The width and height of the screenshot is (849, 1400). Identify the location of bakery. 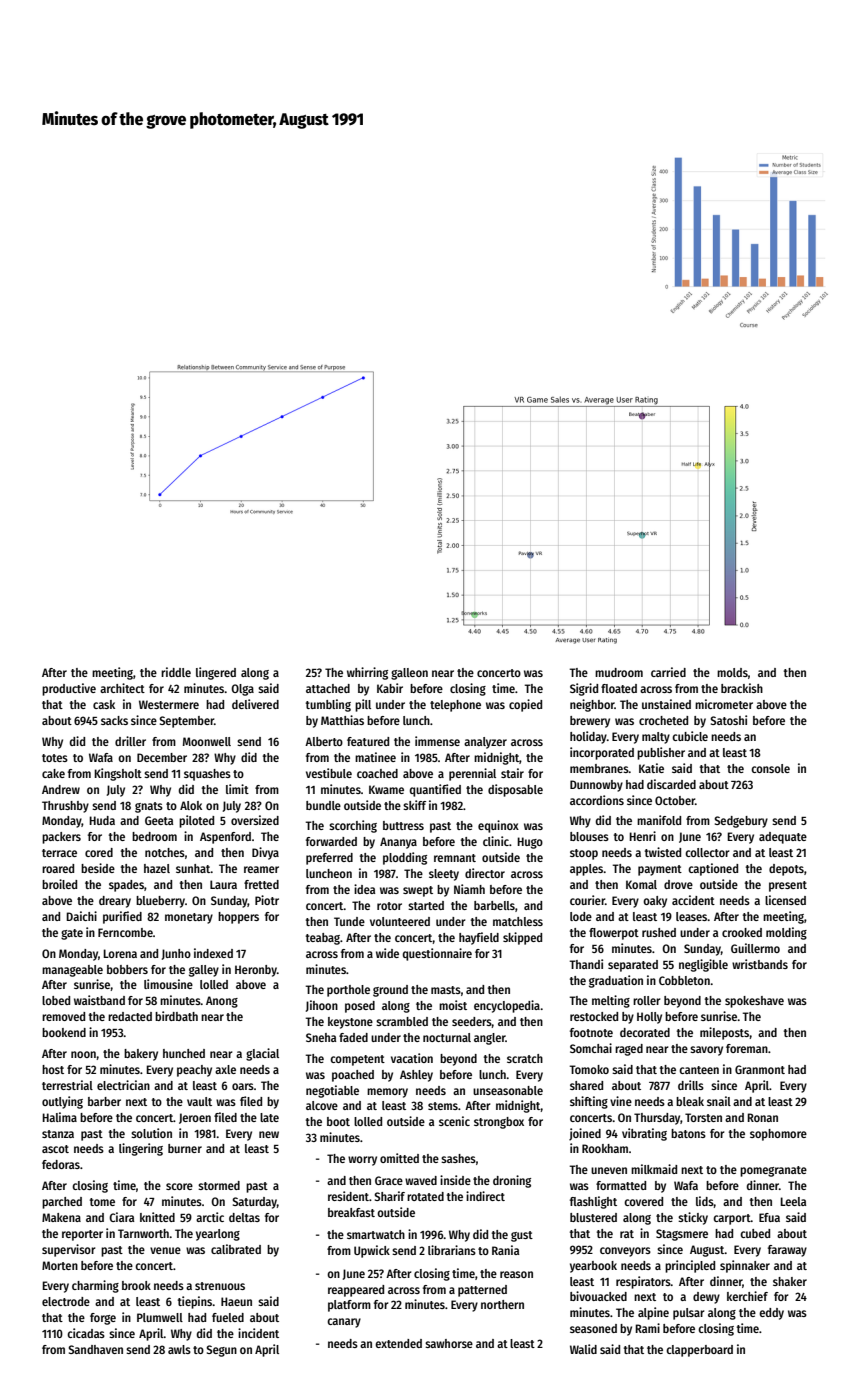
(141, 1055).
